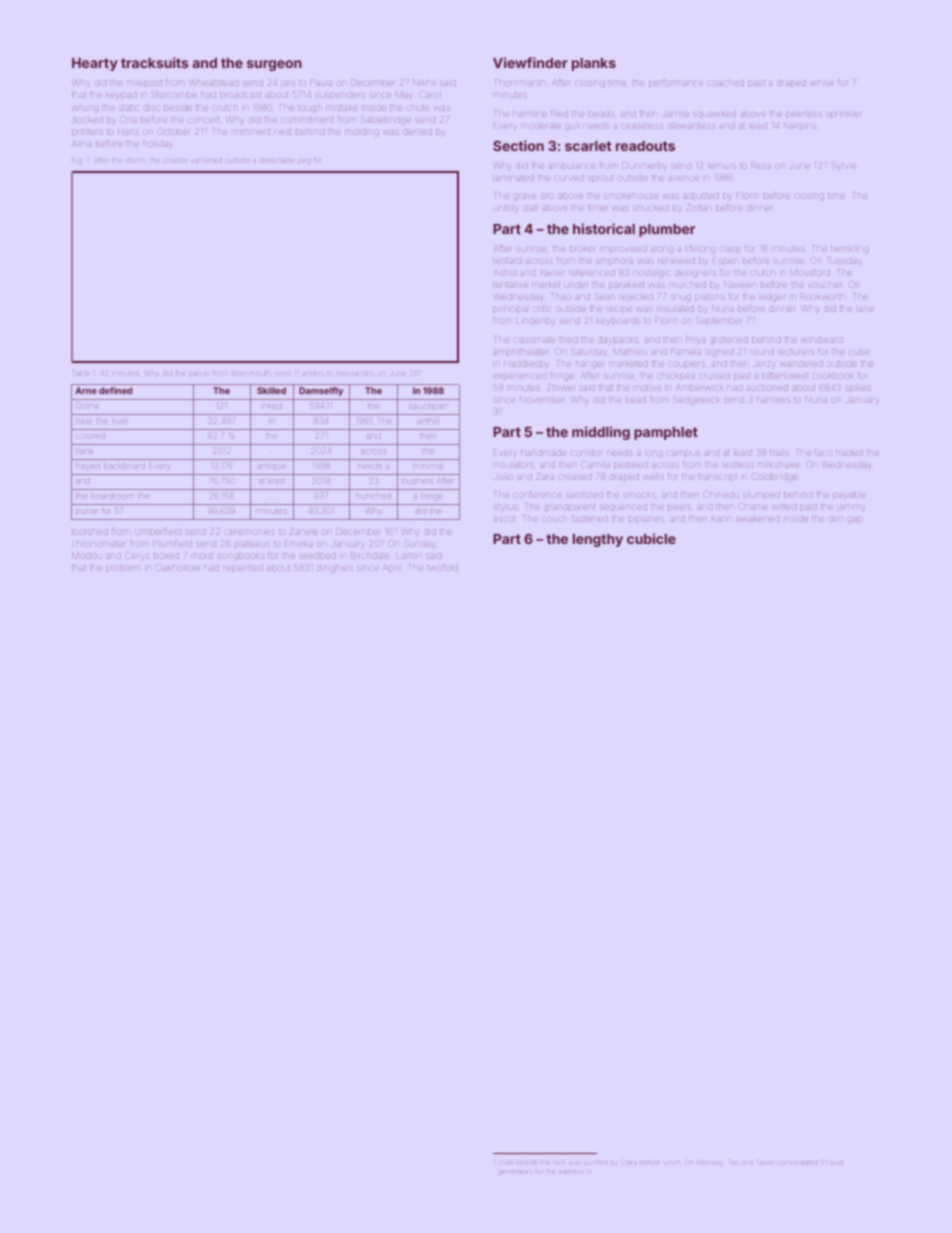  What do you see at coordinates (442, 568) in the screenshot?
I see `twofold` at bounding box center [442, 568].
